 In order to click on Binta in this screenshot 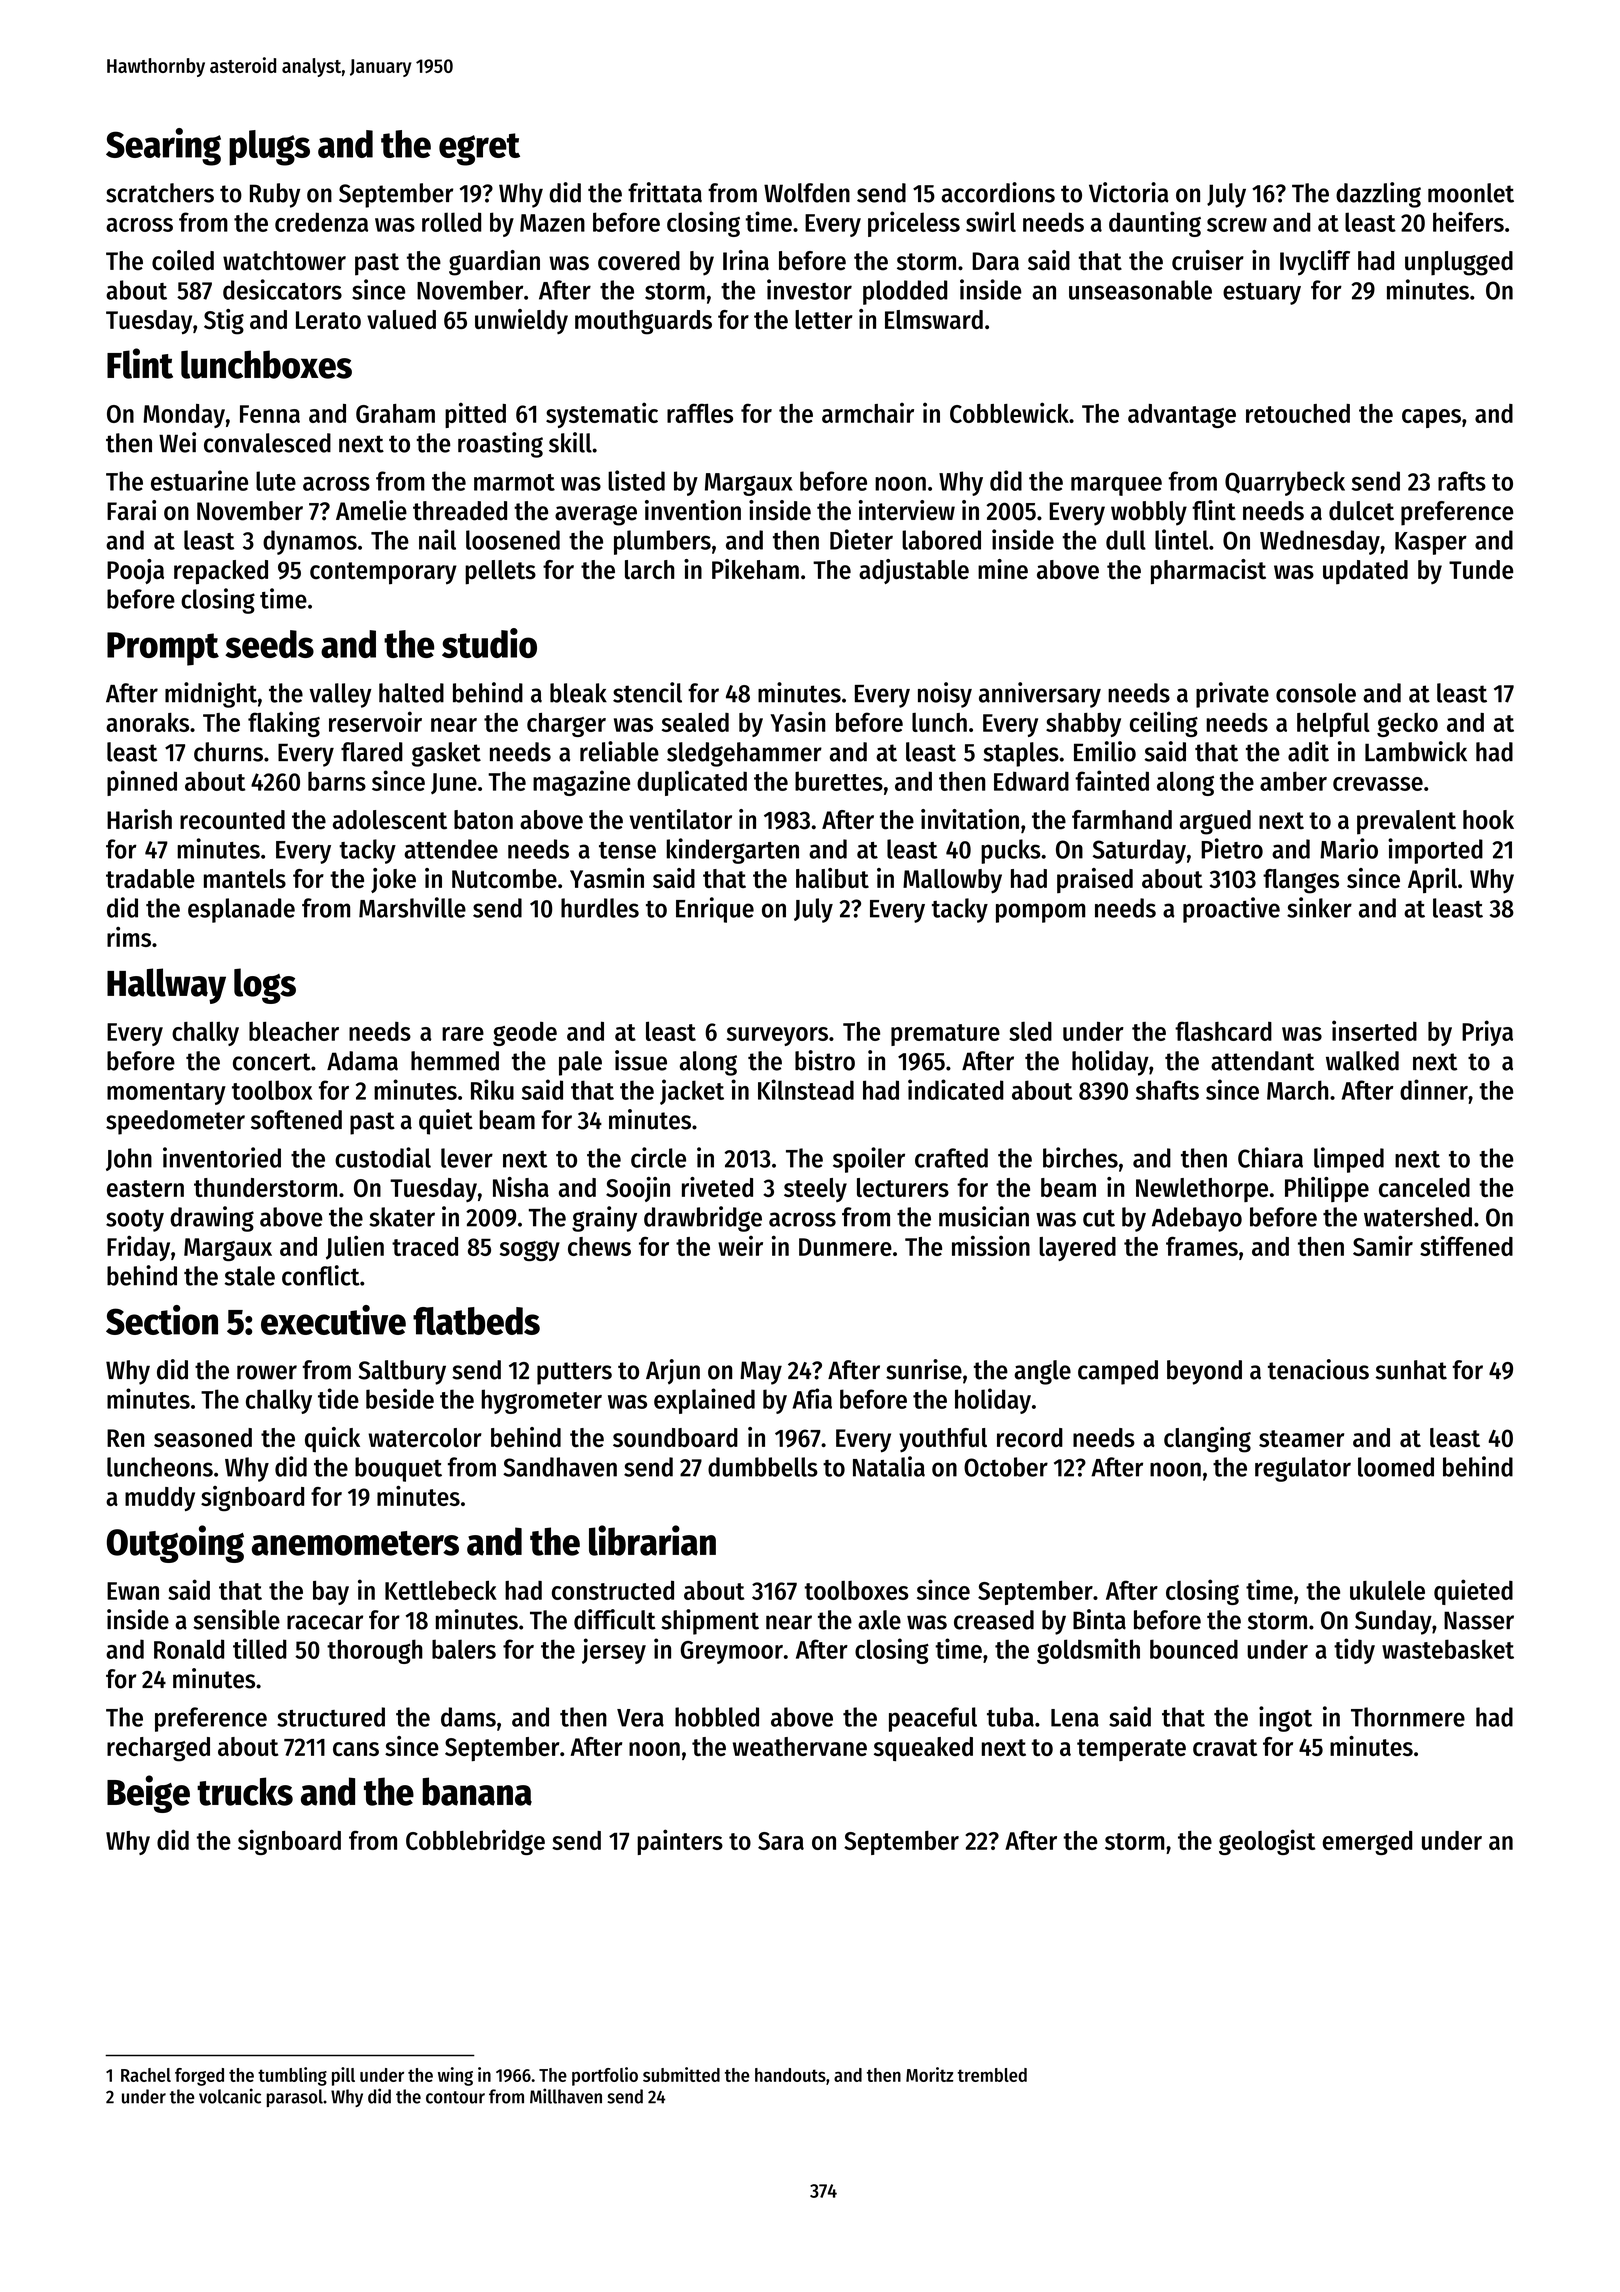, I will do `click(1099, 1619)`.
